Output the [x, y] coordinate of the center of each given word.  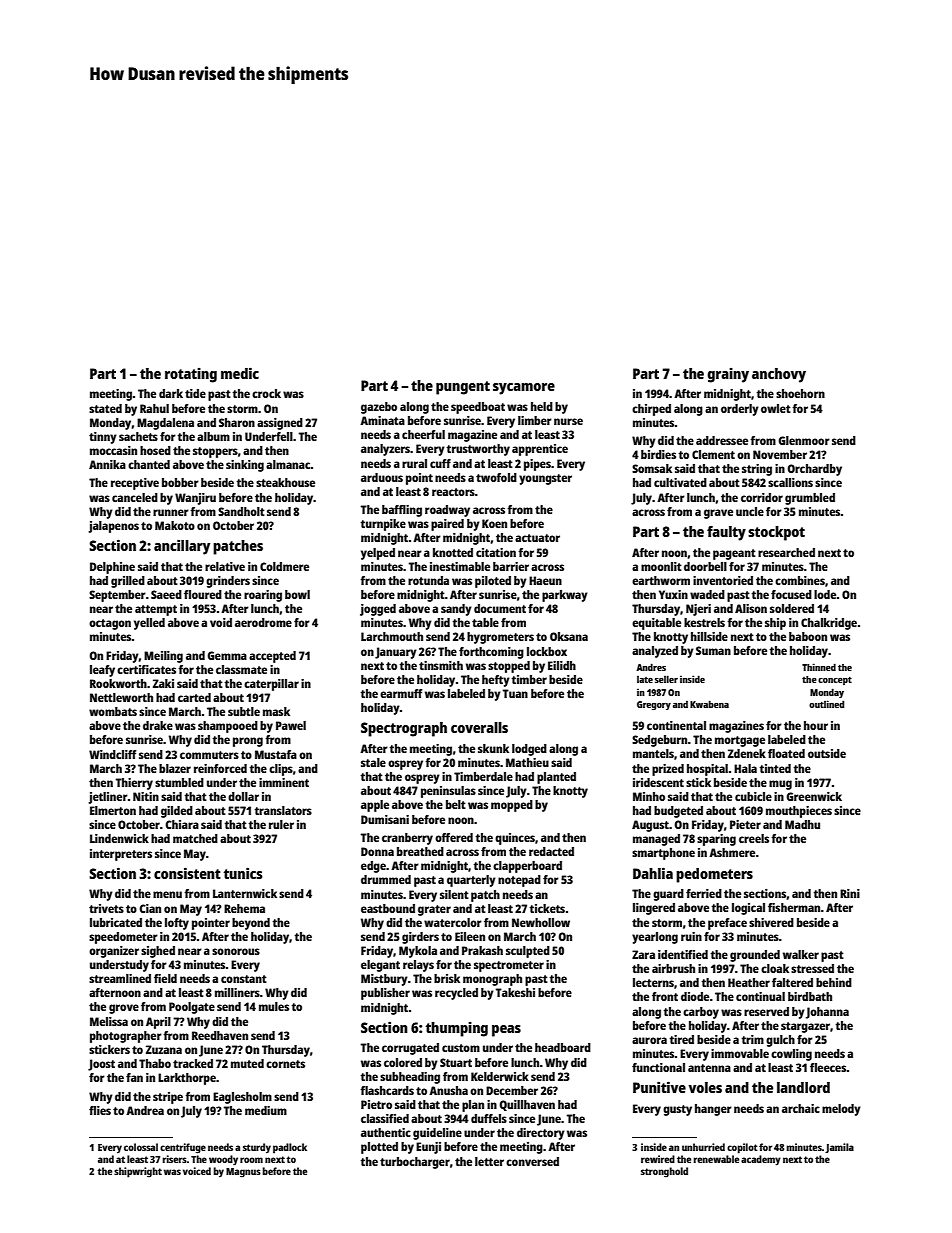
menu [167, 894]
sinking [245, 466]
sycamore [524, 389]
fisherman [794, 907]
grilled [128, 582]
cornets [285, 1064]
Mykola [418, 952]
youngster [545, 479]
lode [825, 594]
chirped [651, 410]
